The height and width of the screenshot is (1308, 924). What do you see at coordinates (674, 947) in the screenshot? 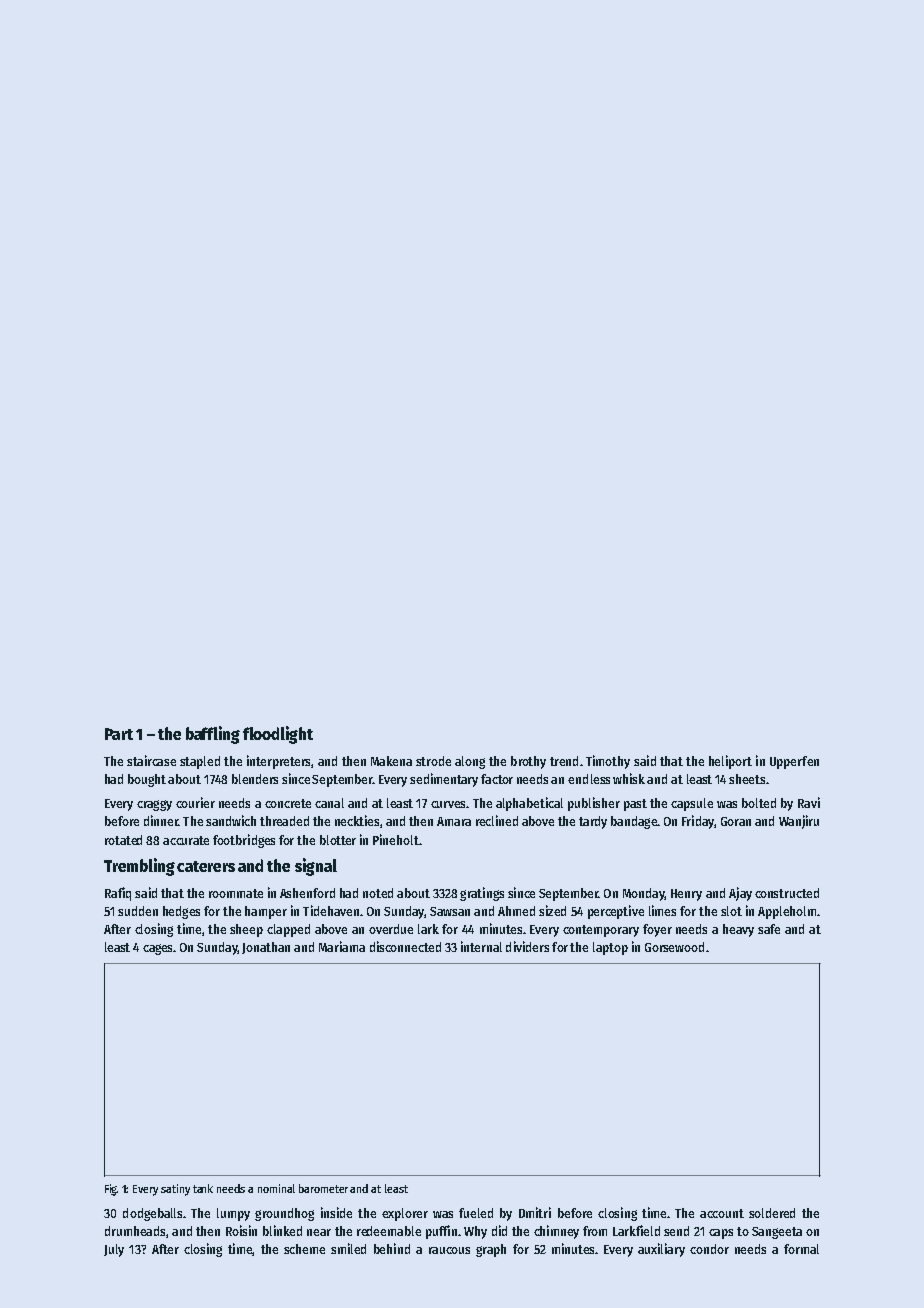
I see `Gorsewood` at bounding box center [674, 947].
